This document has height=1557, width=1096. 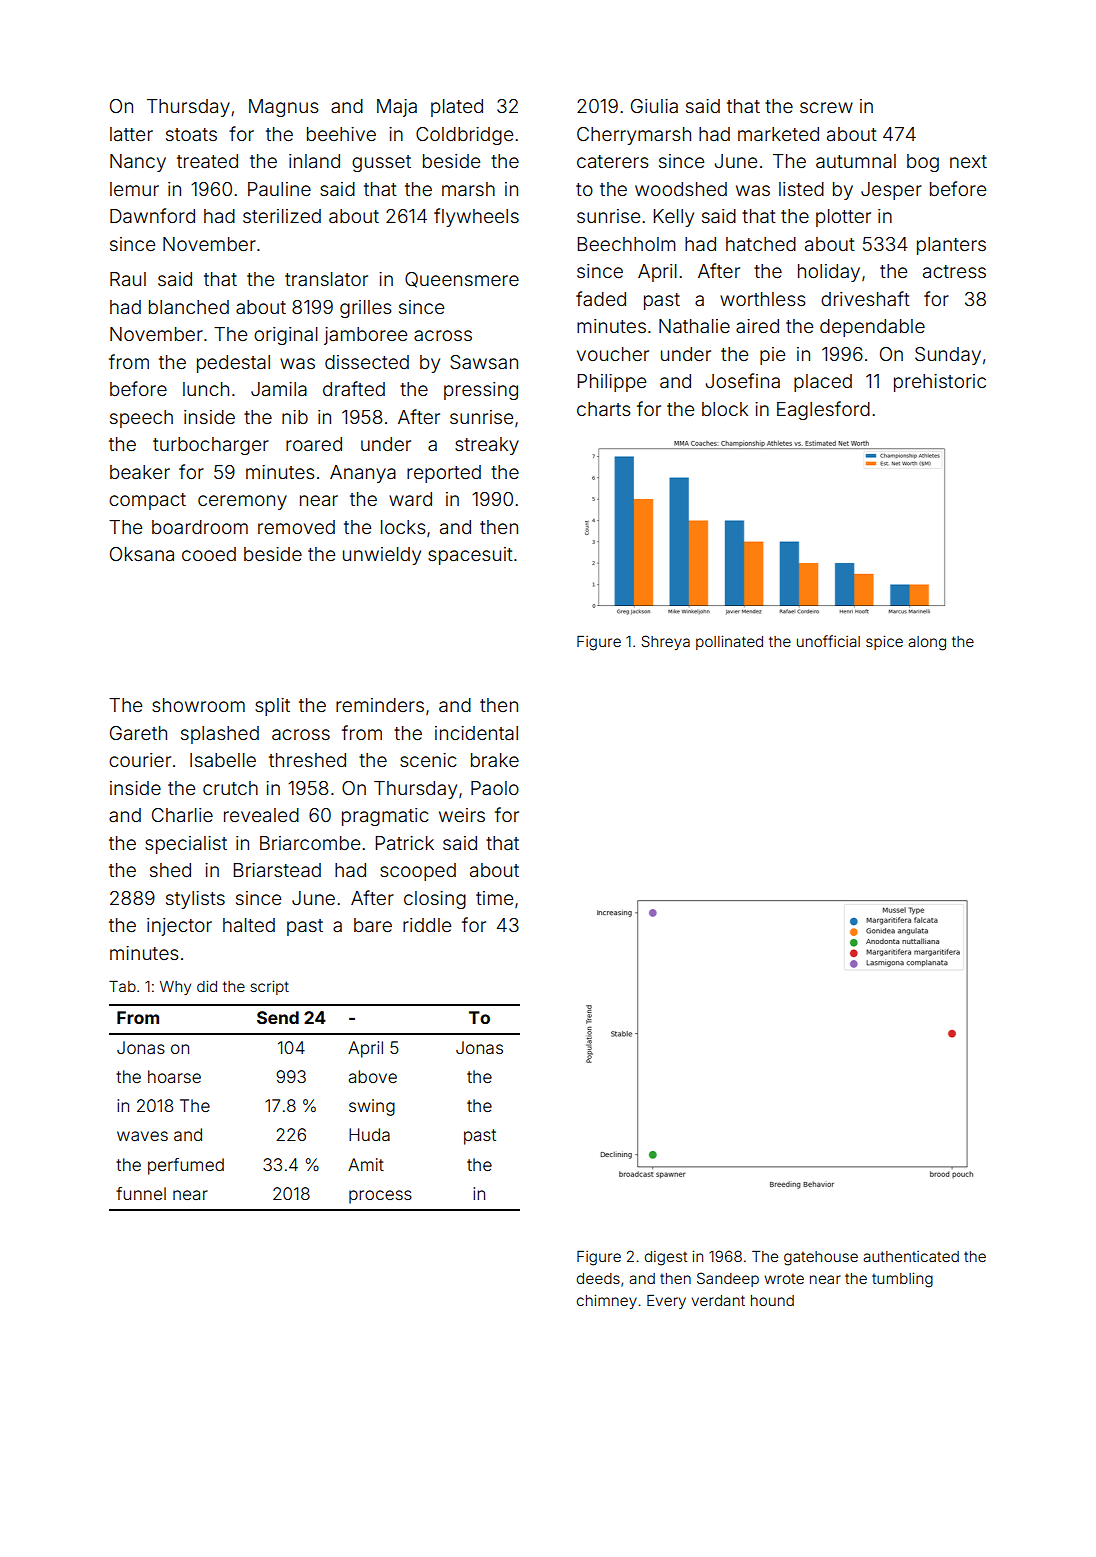 I want to click on latter, so click(x=131, y=134).
